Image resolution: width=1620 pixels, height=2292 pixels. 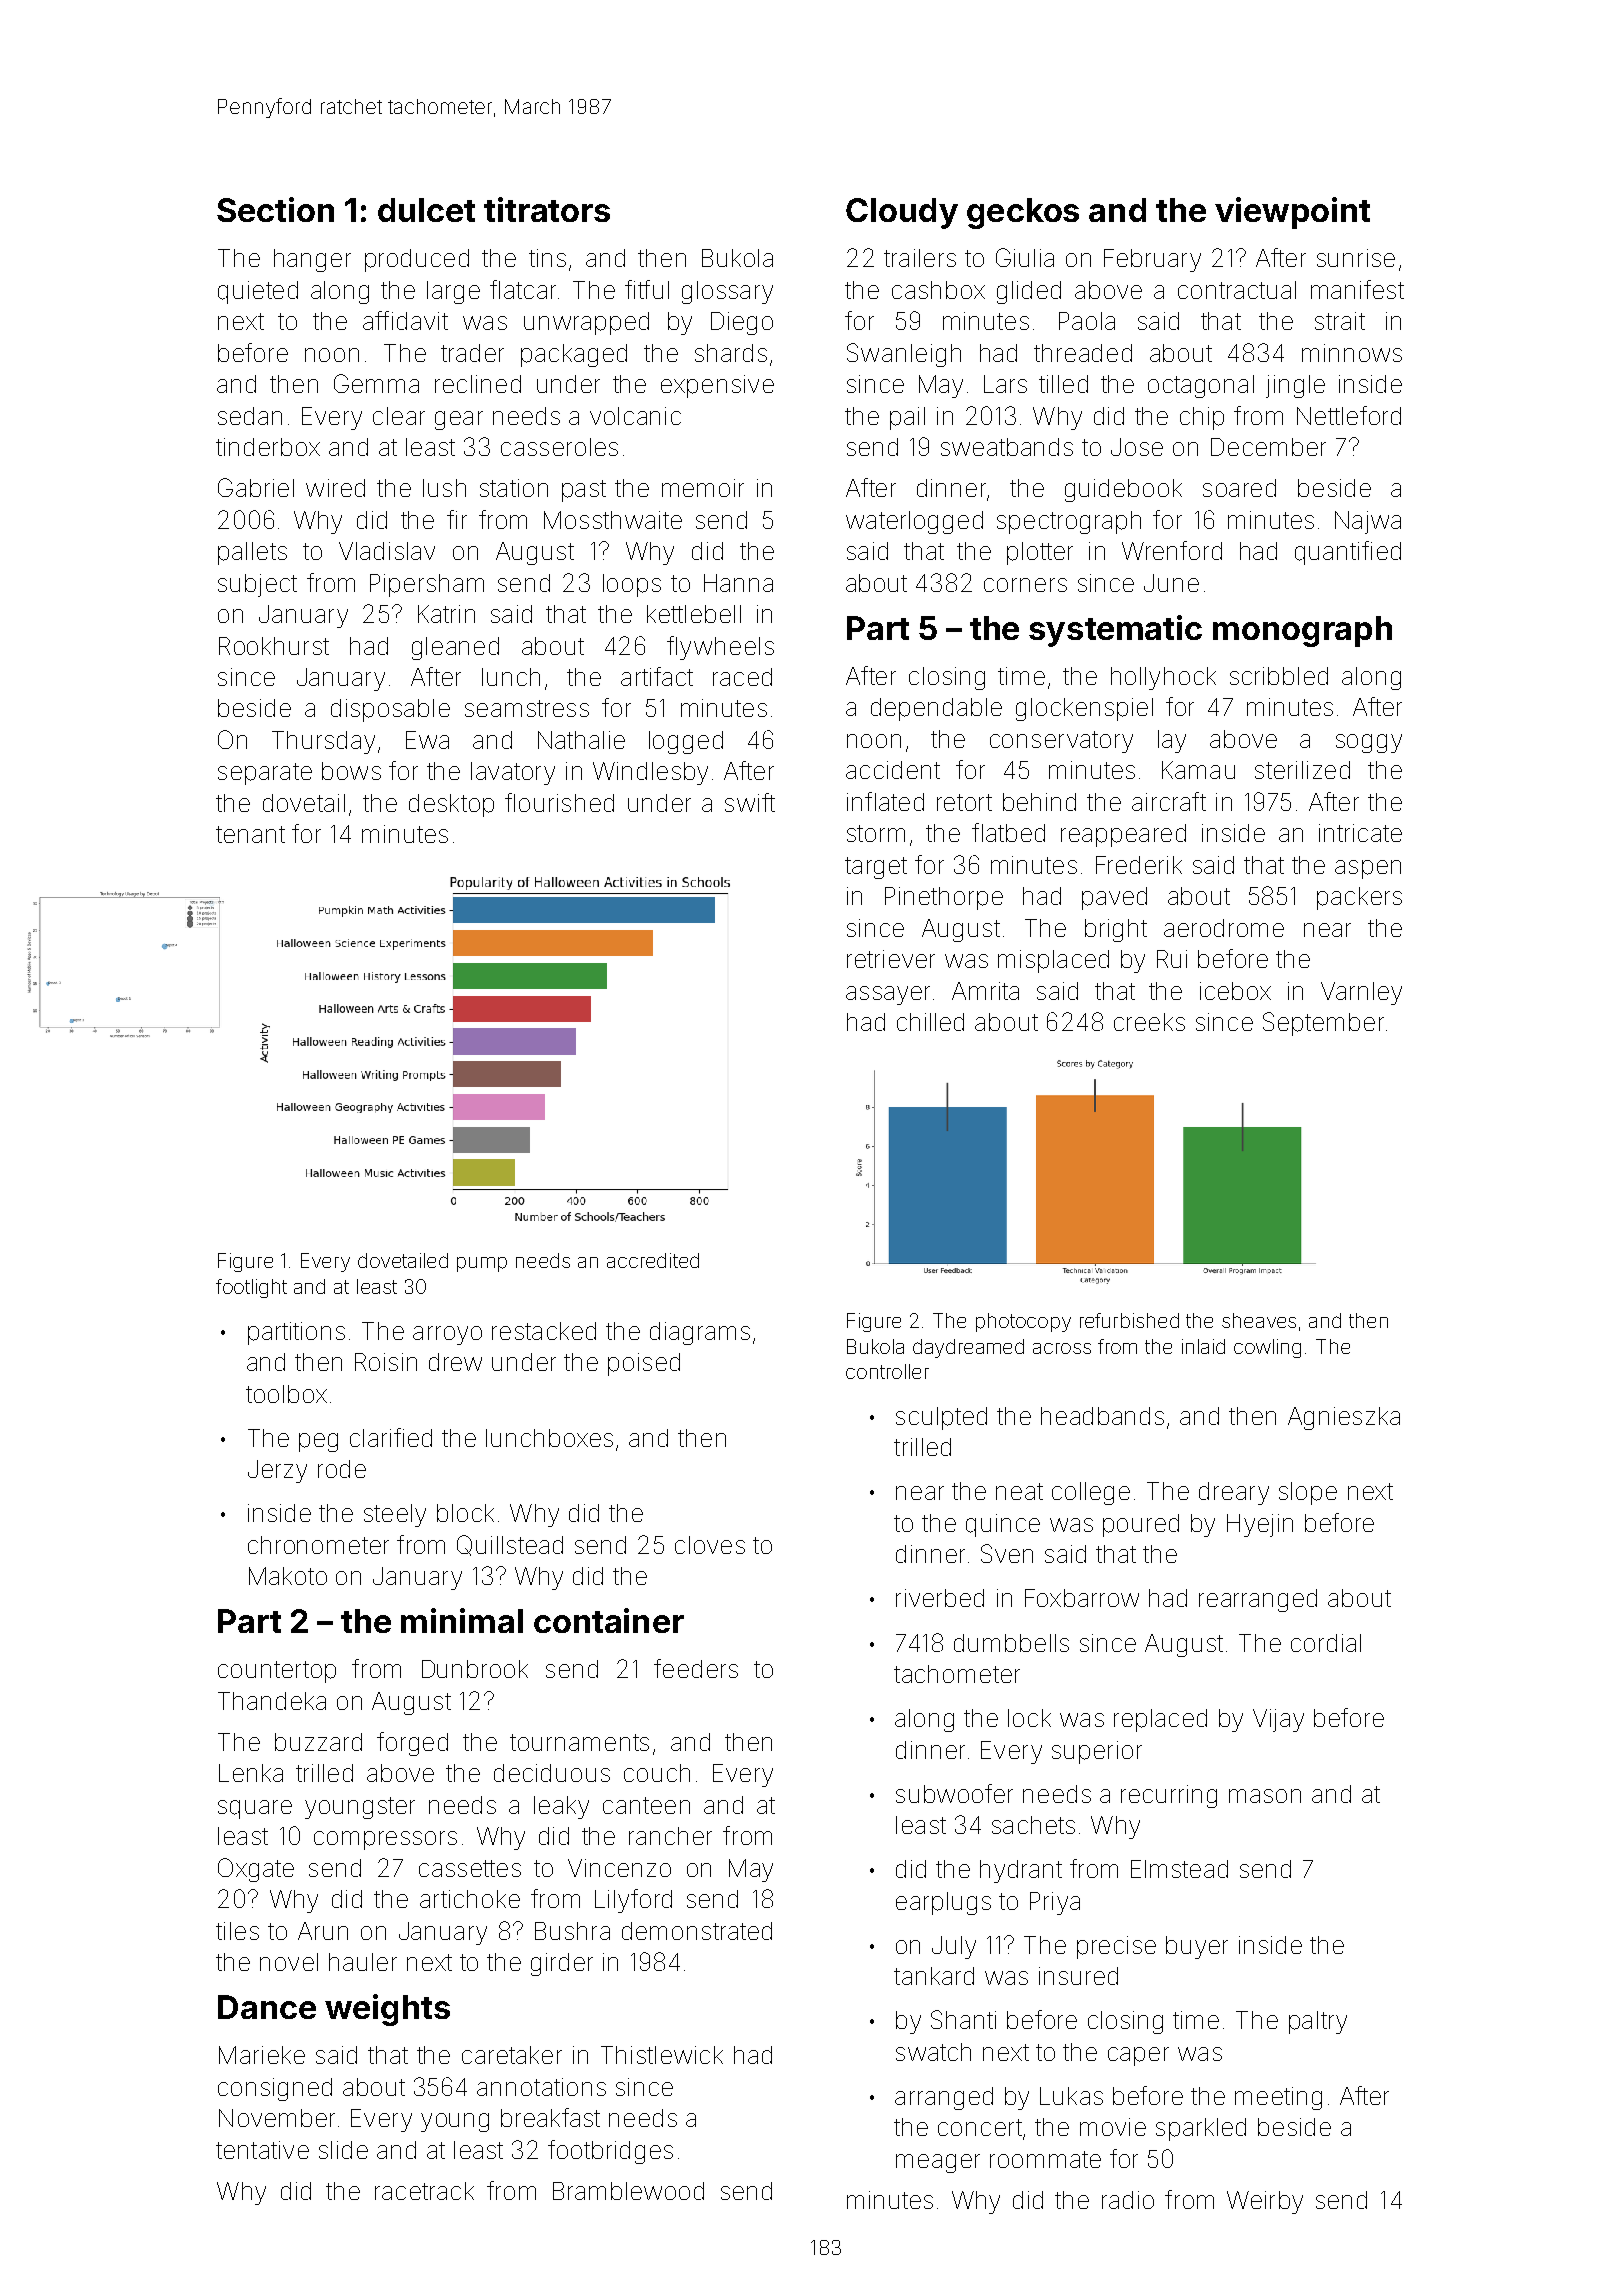 I want to click on demonstrated, so click(x=697, y=1931).
